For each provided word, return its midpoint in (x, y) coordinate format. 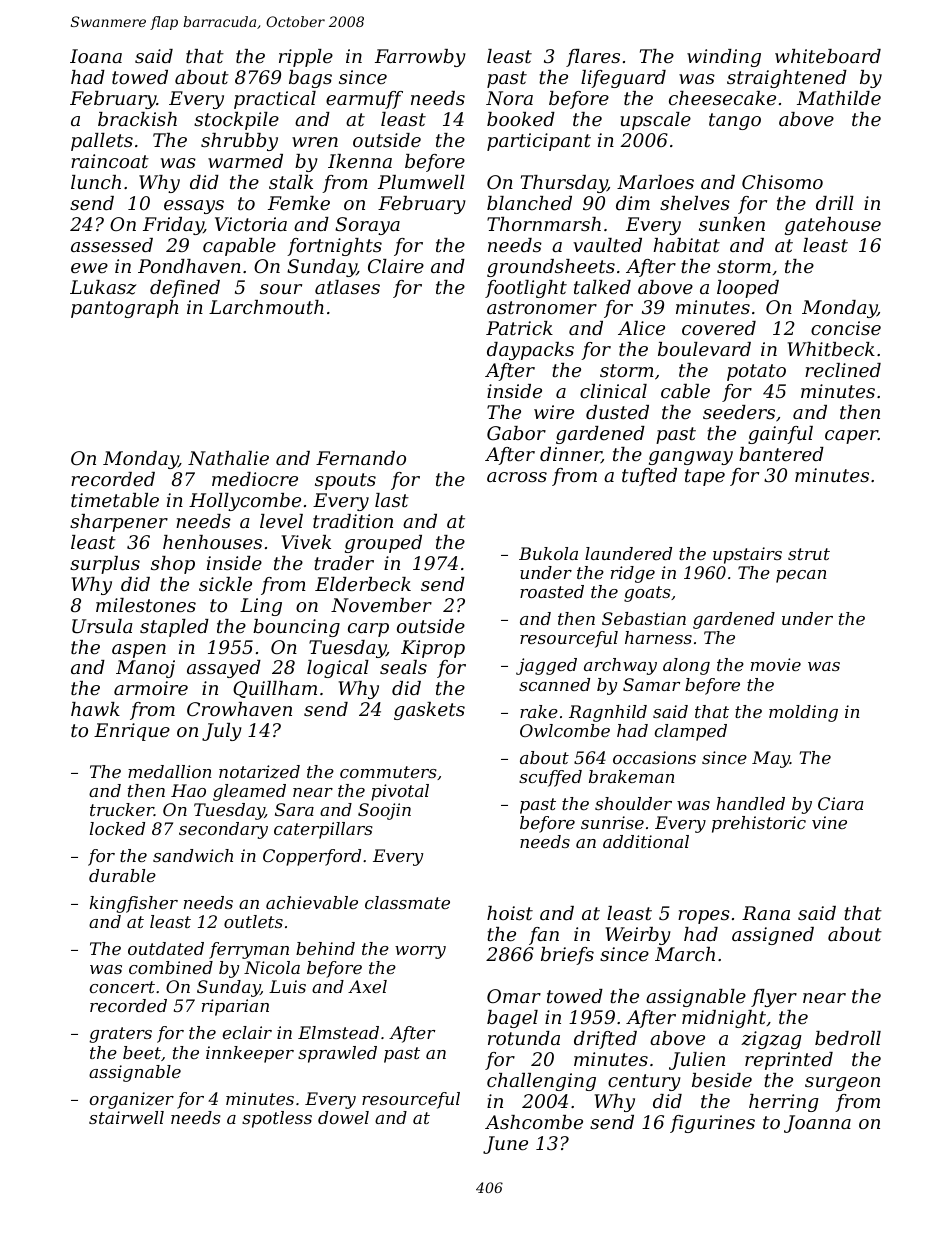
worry (420, 952)
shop (173, 565)
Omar (514, 996)
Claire (396, 266)
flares (593, 58)
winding (724, 58)
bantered (781, 454)
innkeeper (250, 1054)
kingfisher (134, 904)
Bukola (548, 553)
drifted (605, 1040)
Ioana (96, 56)
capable (239, 247)
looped (748, 289)
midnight (724, 1019)
